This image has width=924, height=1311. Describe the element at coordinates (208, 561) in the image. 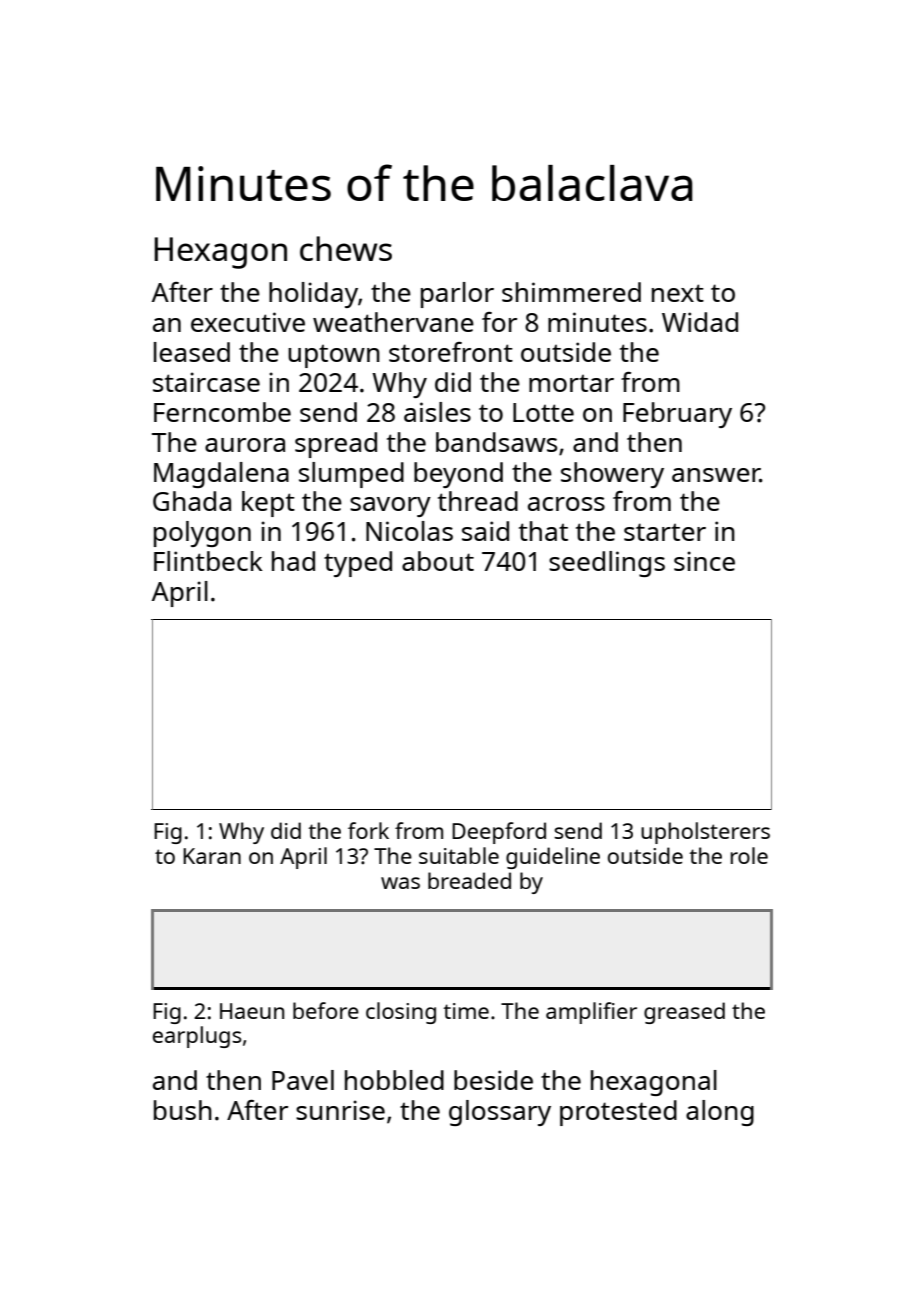

I see `Flintbeck` at that location.
